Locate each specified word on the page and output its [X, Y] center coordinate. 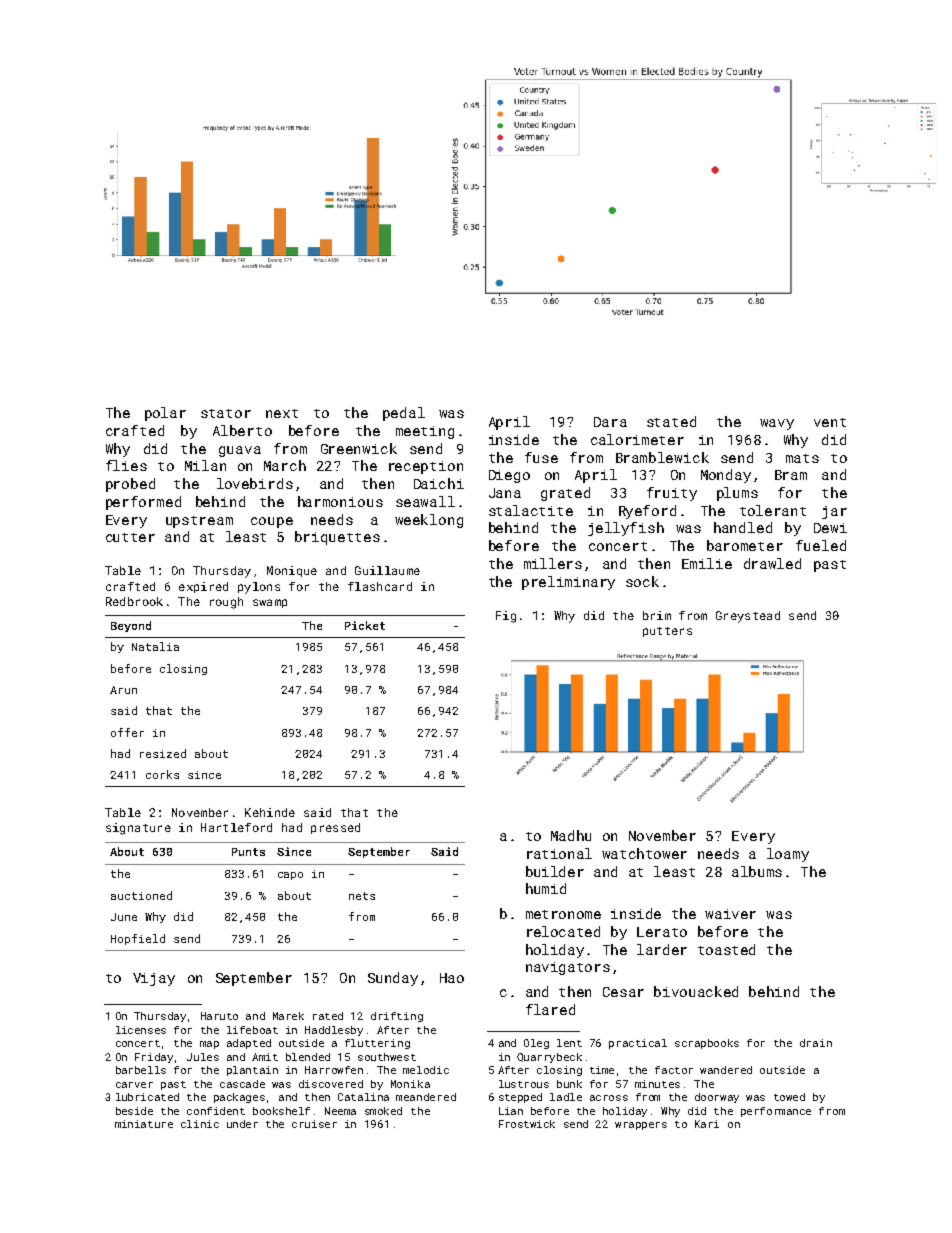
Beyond [131, 626]
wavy [777, 424]
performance [776, 1112]
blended [308, 1057]
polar [165, 414]
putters [667, 632]
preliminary [568, 583]
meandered [426, 1097]
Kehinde [270, 812]
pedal [404, 414]
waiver [730, 914]
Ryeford [647, 512]
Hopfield [138, 939]
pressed [335, 828]
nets [362, 896]
